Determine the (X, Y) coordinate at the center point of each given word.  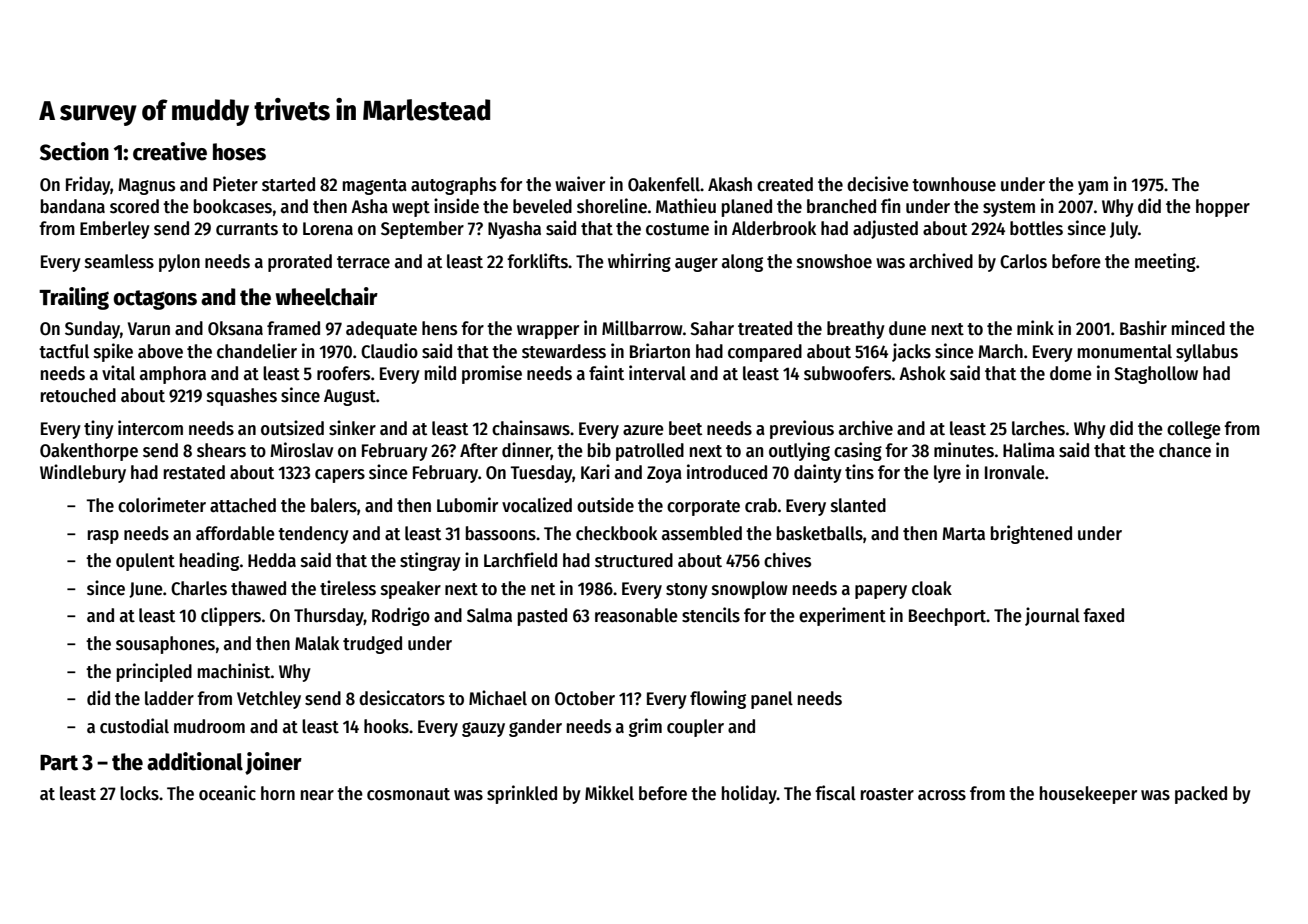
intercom (150, 428)
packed (1201, 795)
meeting (1165, 262)
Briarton (660, 351)
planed (747, 208)
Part (59, 763)
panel (772, 700)
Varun (149, 329)
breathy (856, 330)
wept (411, 209)
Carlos (1023, 261)
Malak (317, 643)
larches (1038, 428)
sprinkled (522, 794)
